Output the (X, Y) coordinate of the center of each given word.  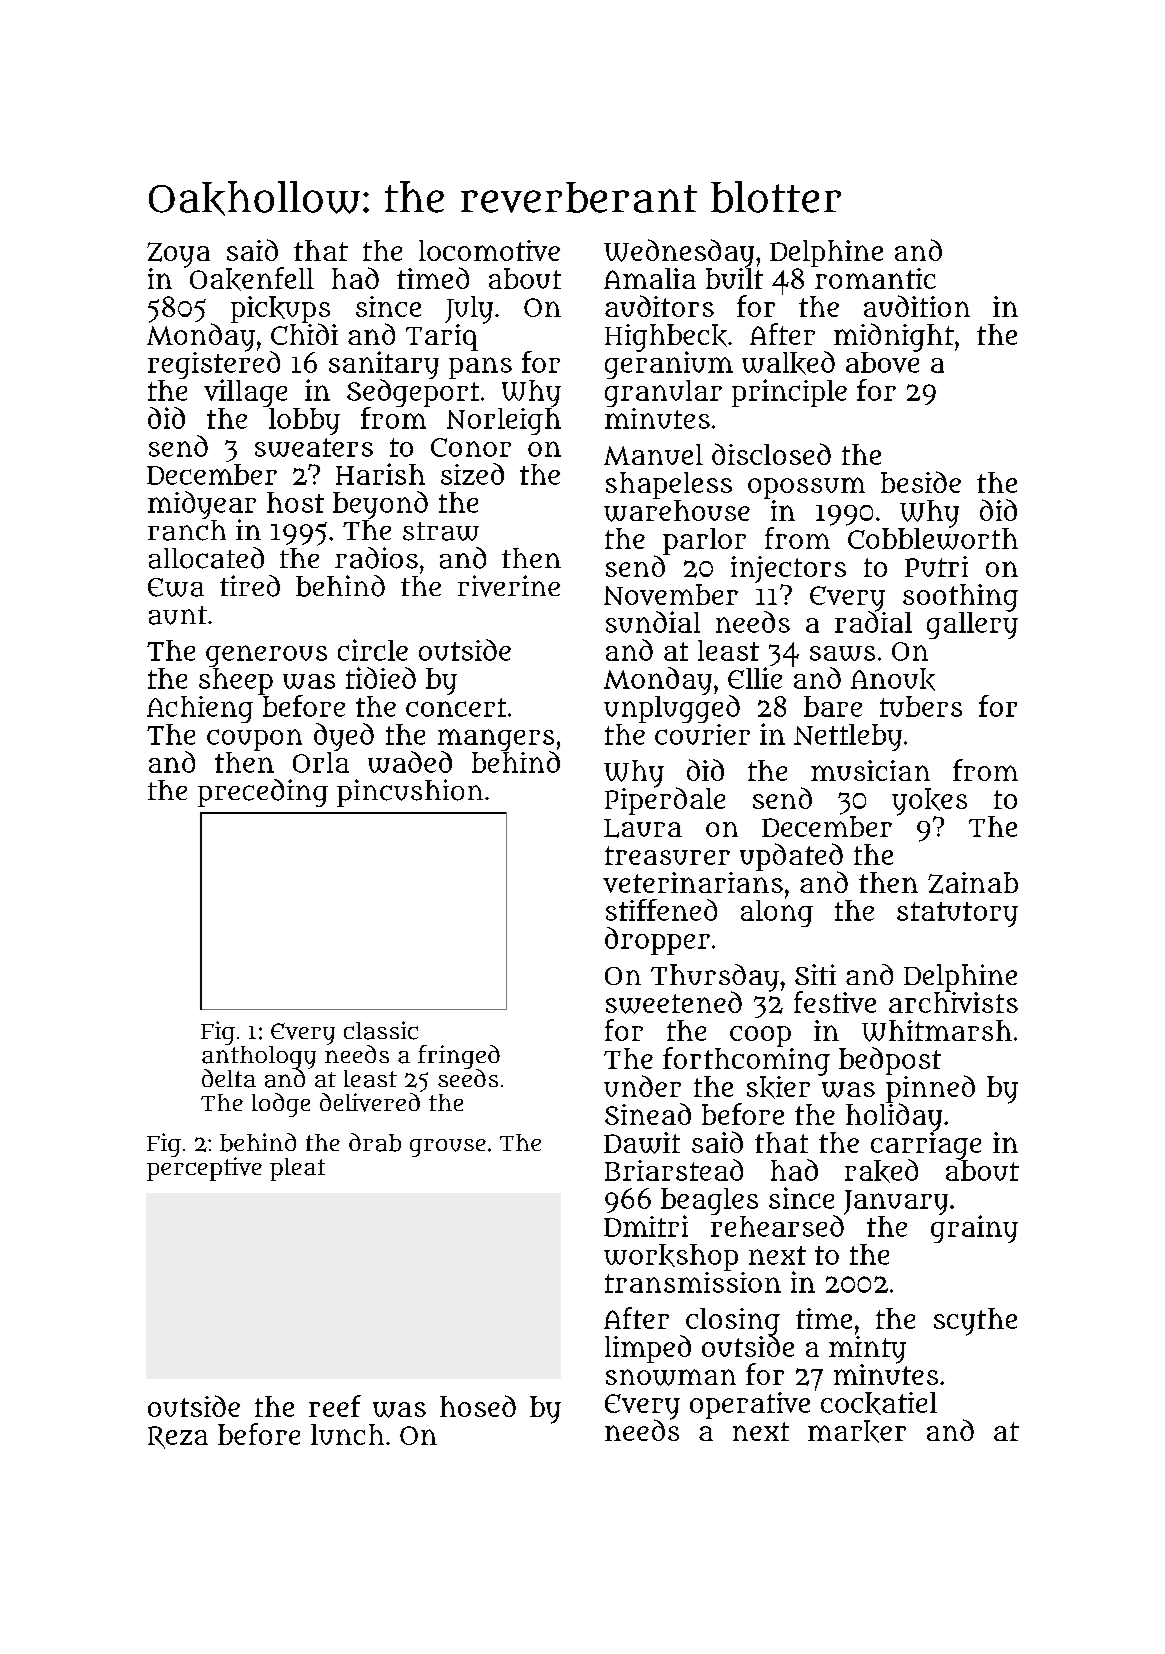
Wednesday (679, 253)
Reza (178, 1437)
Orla (321, 762)
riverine (509, 586)
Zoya (178, 255)
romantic (875, 278)
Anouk (893, 679)
